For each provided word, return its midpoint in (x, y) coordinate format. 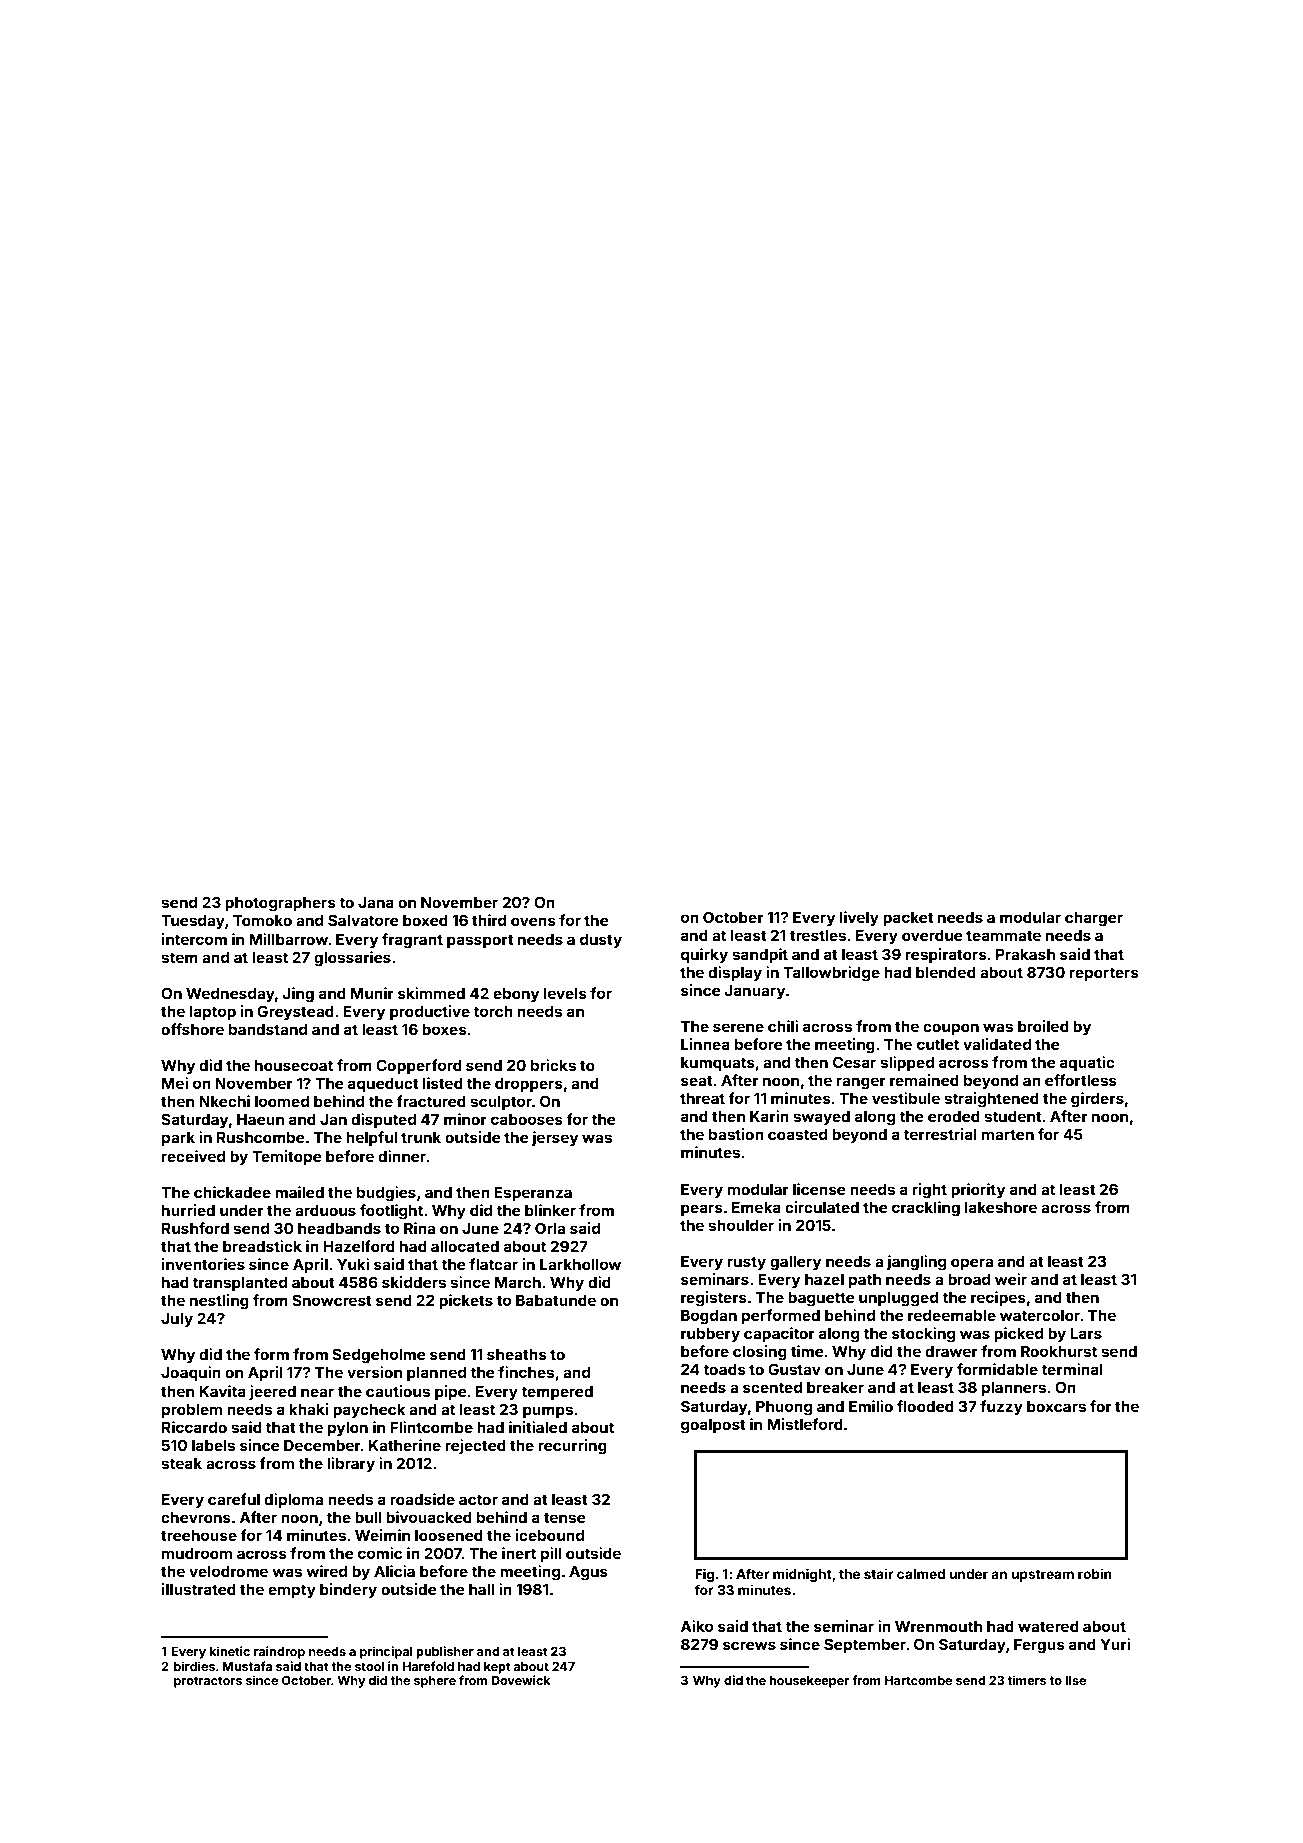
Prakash (1025, 954)
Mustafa (247, 1666)
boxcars (1056, 1406)
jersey (555, 1138)
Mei (175, 1083)
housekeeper (809, 1682)
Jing (298, 995)
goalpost (713, 1426)
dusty (601, 941)
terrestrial (940, 1134)
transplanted (239, 1284)
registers (714, 1299)
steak (181, 1463)
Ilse (1075, 1680)
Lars (1086, 1333)
